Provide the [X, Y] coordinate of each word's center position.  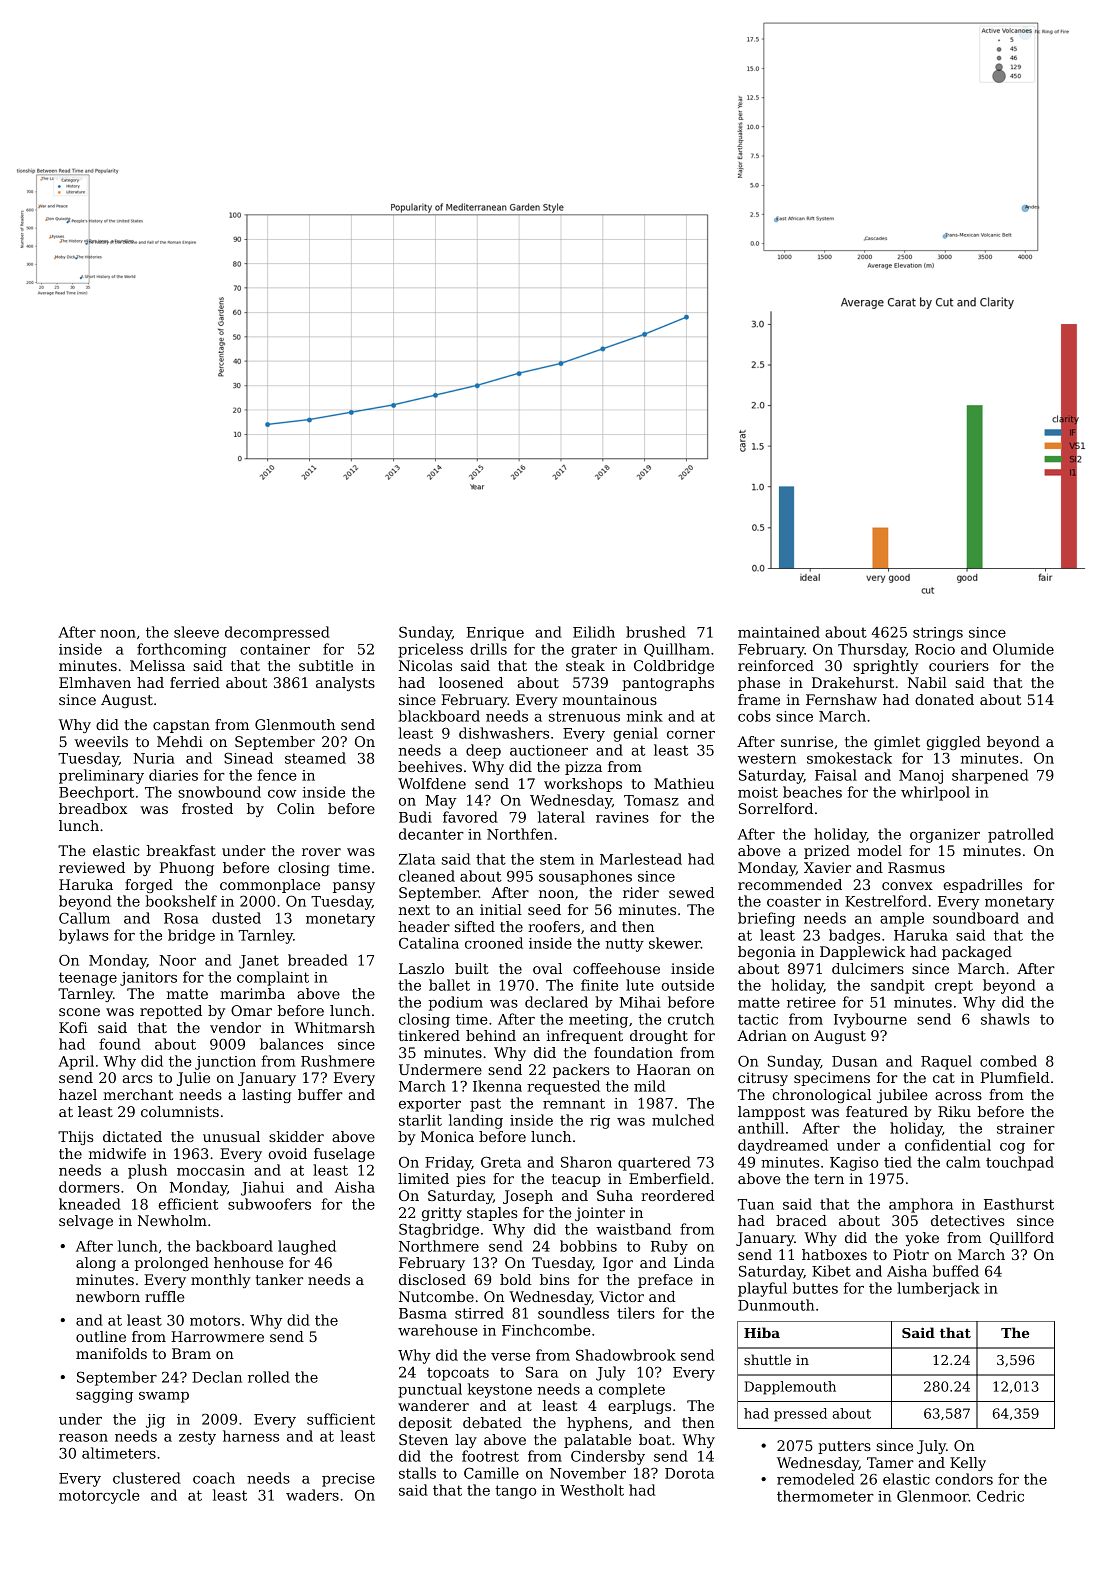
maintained [779, 632]
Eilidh [594, 632]
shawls [1005, 1019]
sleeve [196, 632]
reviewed [92, 867]
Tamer [890, 1462]
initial [501, 909]
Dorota [689, 1473]
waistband [633, 1229]
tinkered [429, 1035]
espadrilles [982, 886]
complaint [273, 978]
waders [312, 1495]
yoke [922, 1239]
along [96, 1264]
